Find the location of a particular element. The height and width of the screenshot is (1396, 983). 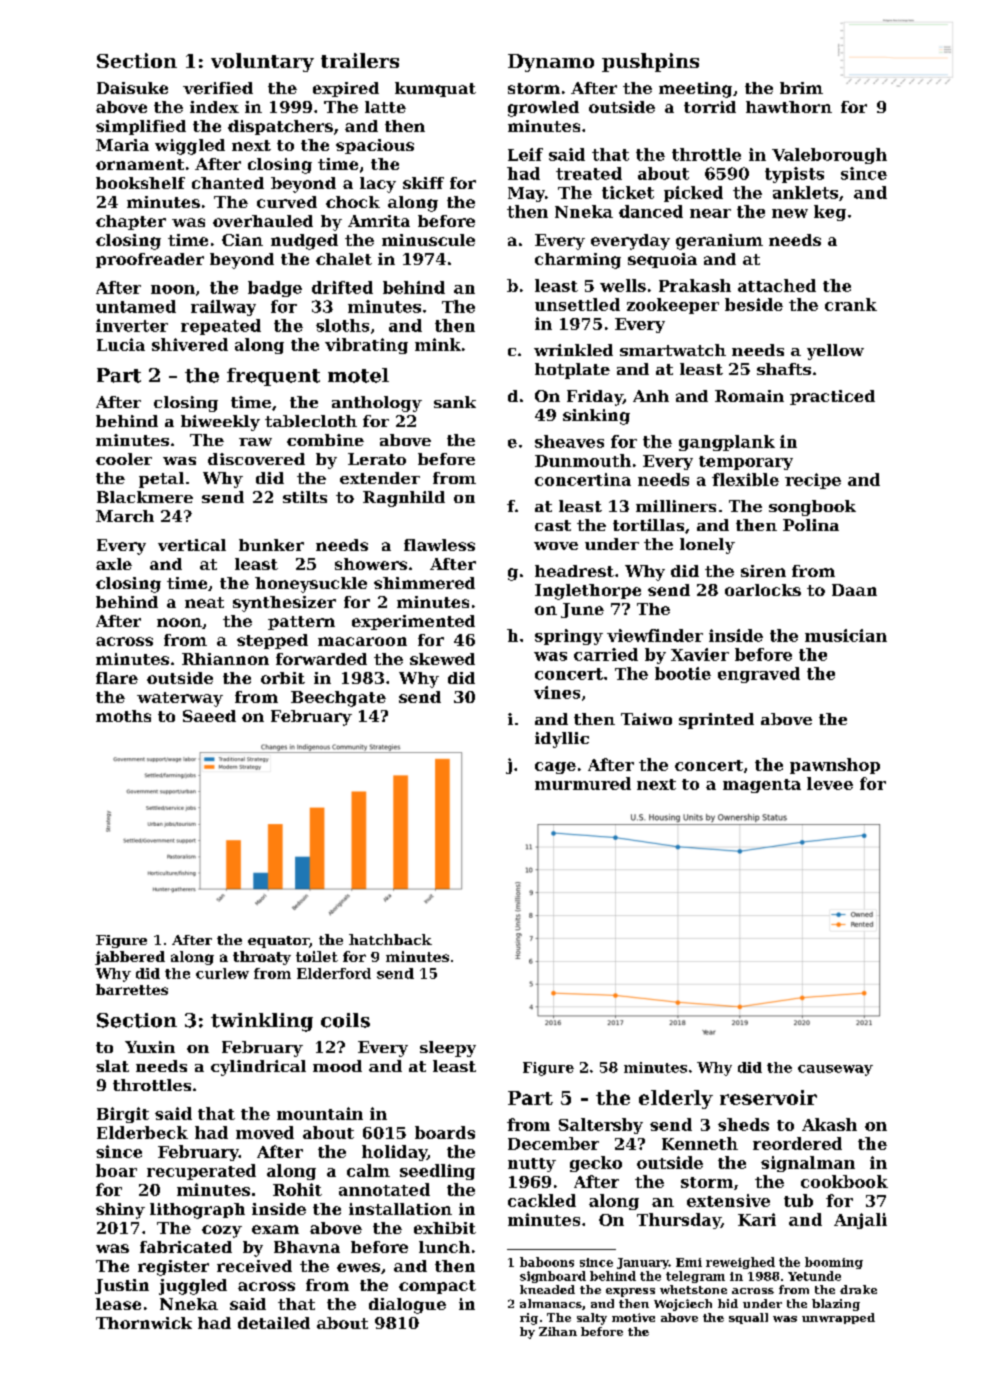

anklets is located at coordinates (805, 192).
